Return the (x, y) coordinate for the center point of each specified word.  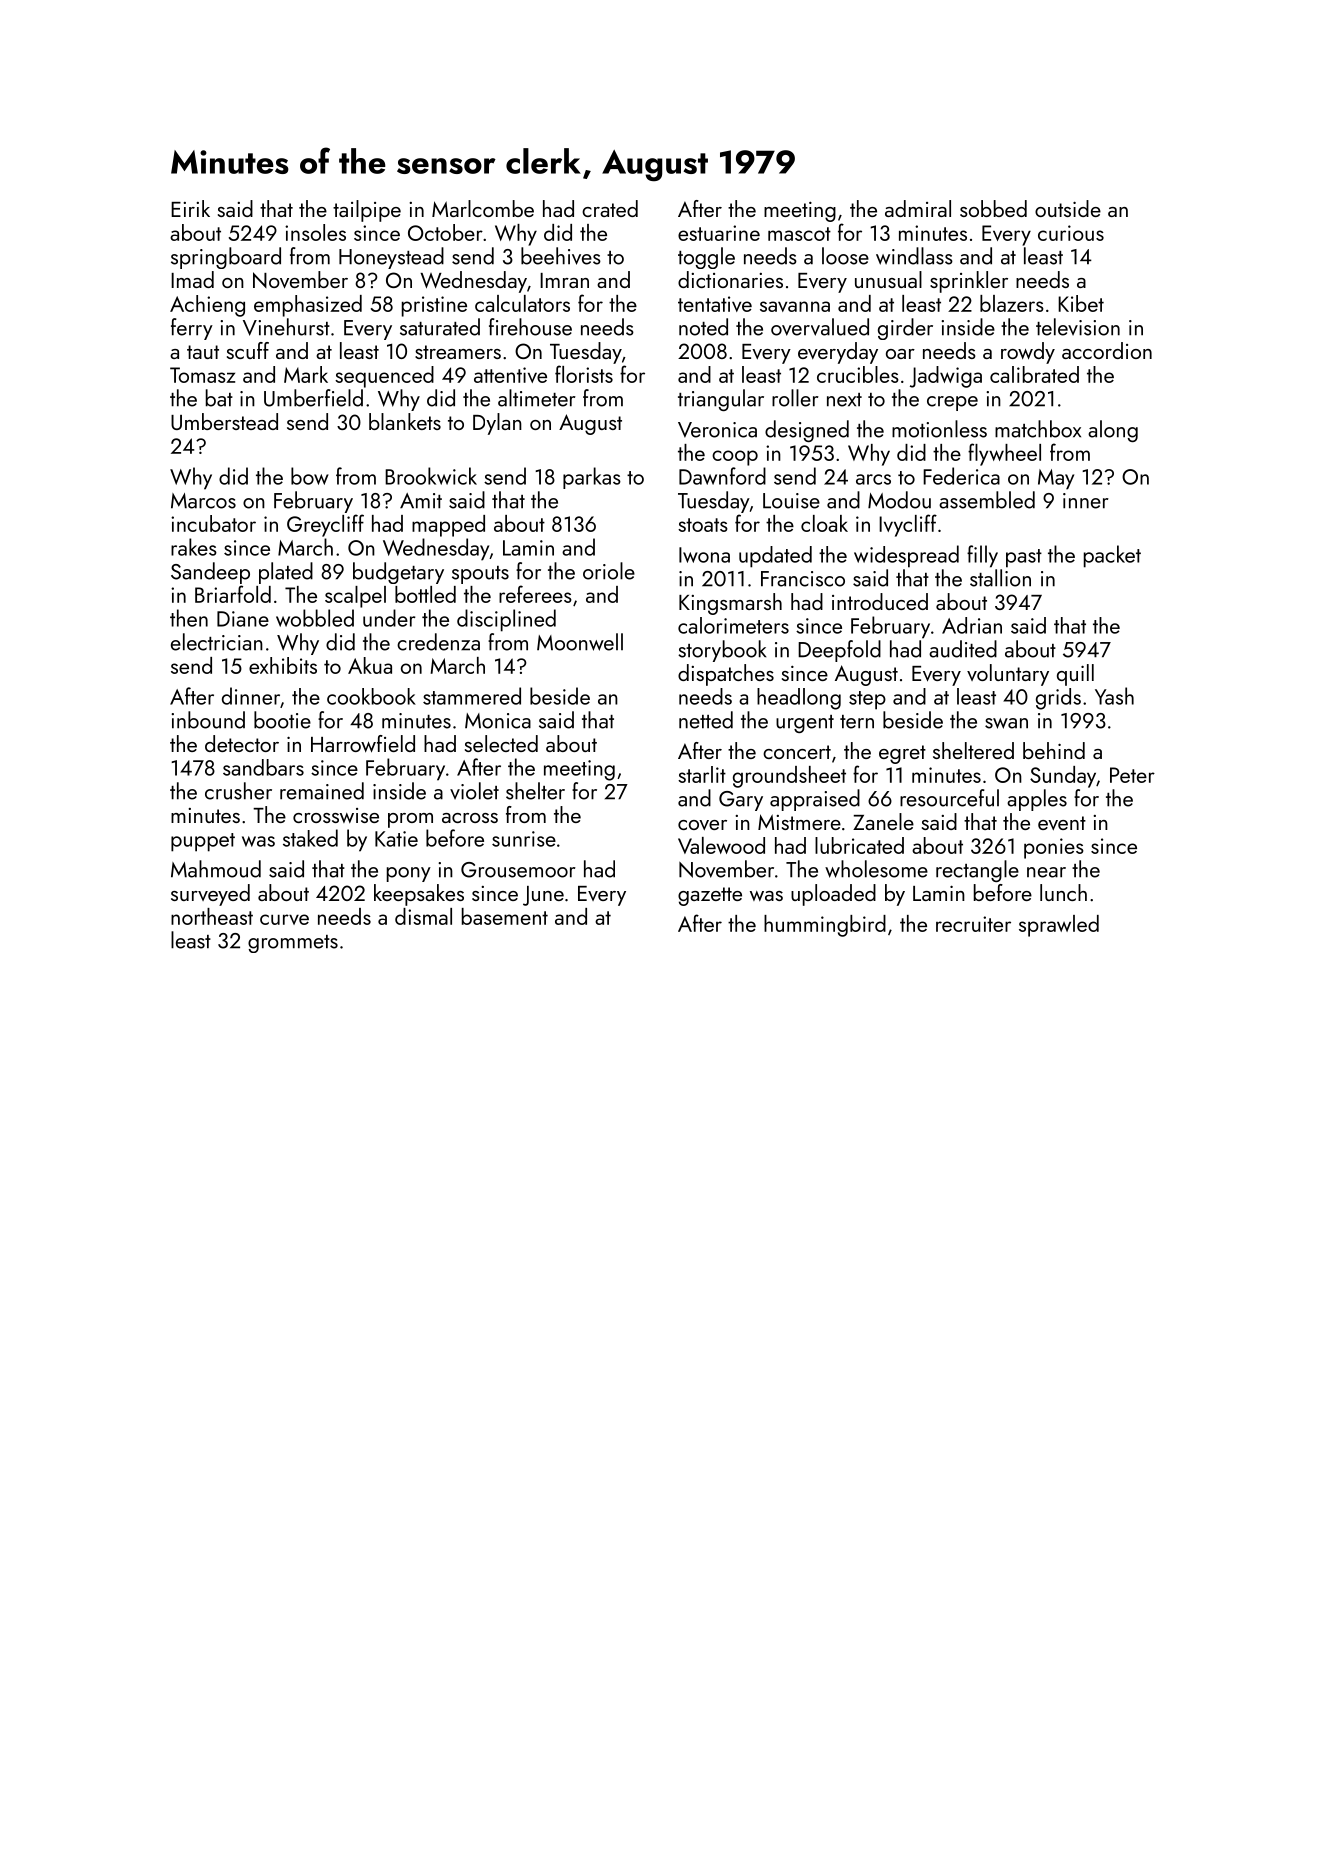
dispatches (726, 675)
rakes (194, 547)
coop (735, 458)
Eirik (190, 208)
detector (242, 743)
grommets (293, 944)
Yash (1114, 696)
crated (610, 208)
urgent (805, 724)
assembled (987, 500)
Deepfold (839, 651)
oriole (609, 571)
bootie (282, 720)
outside (1068, 208)
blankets (405, 421)
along (1113, 431)
